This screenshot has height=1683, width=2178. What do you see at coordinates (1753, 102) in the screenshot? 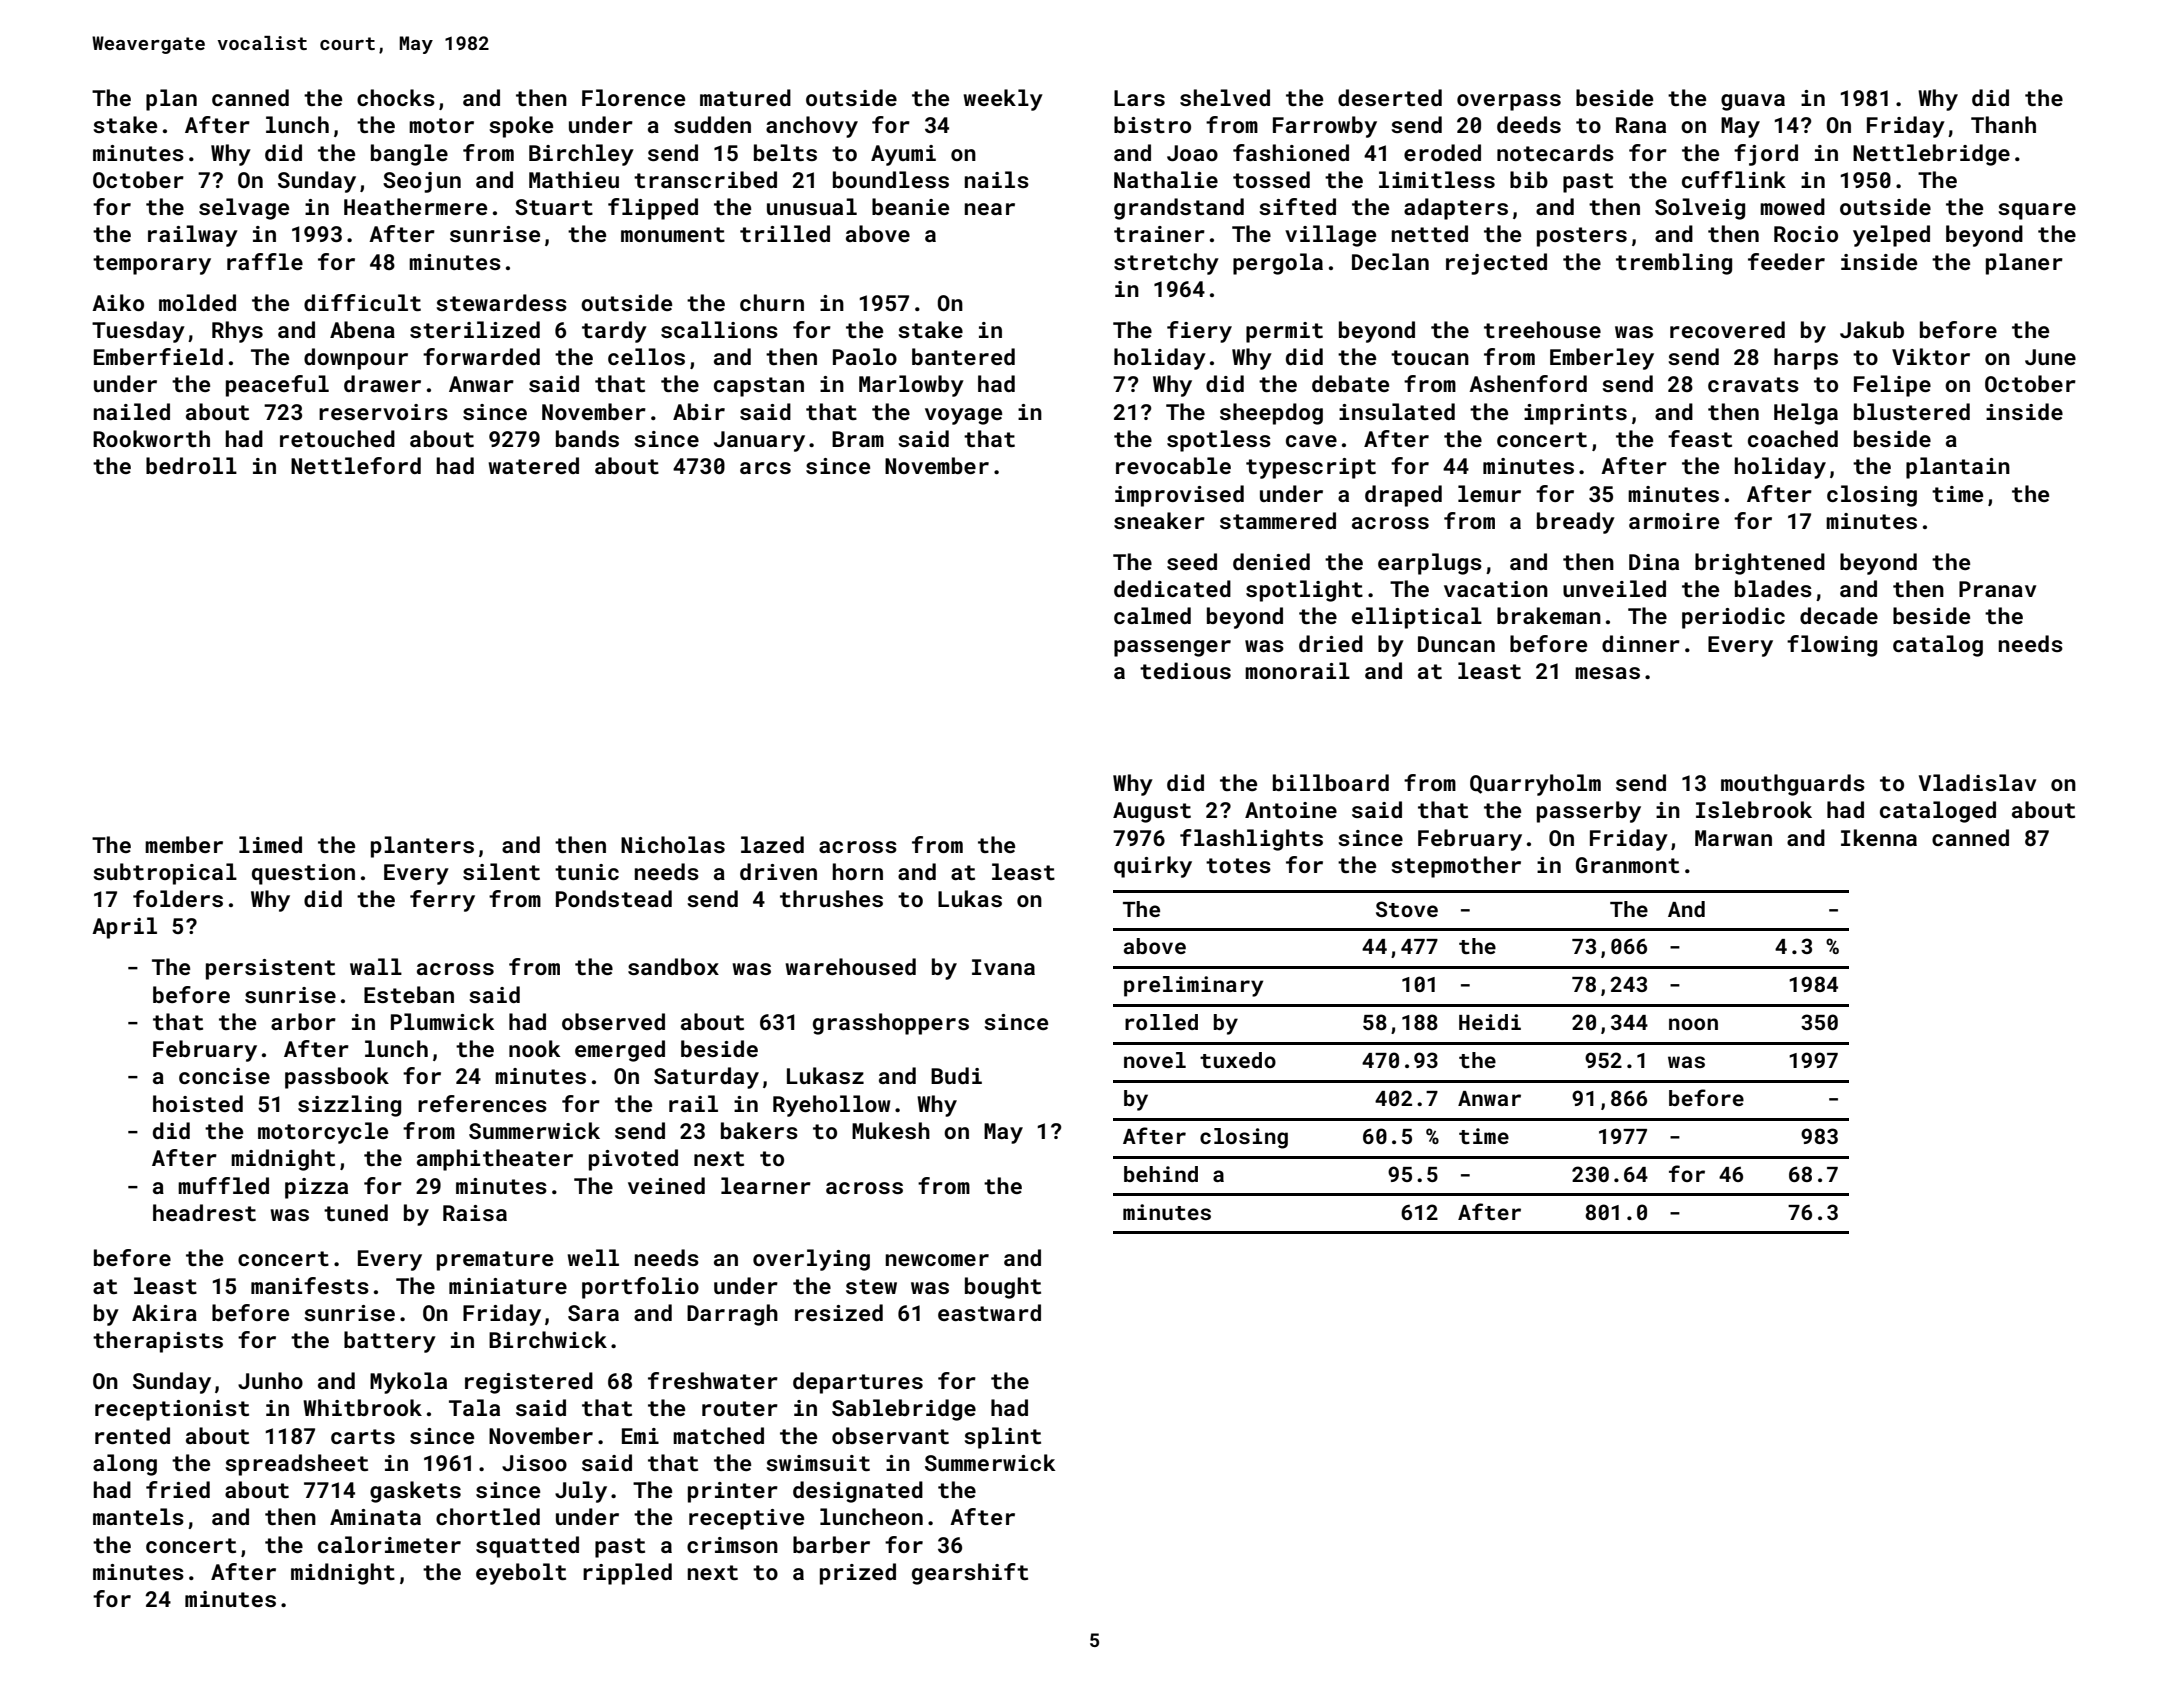
I see `guava` at bounding box center [1753, 102].
